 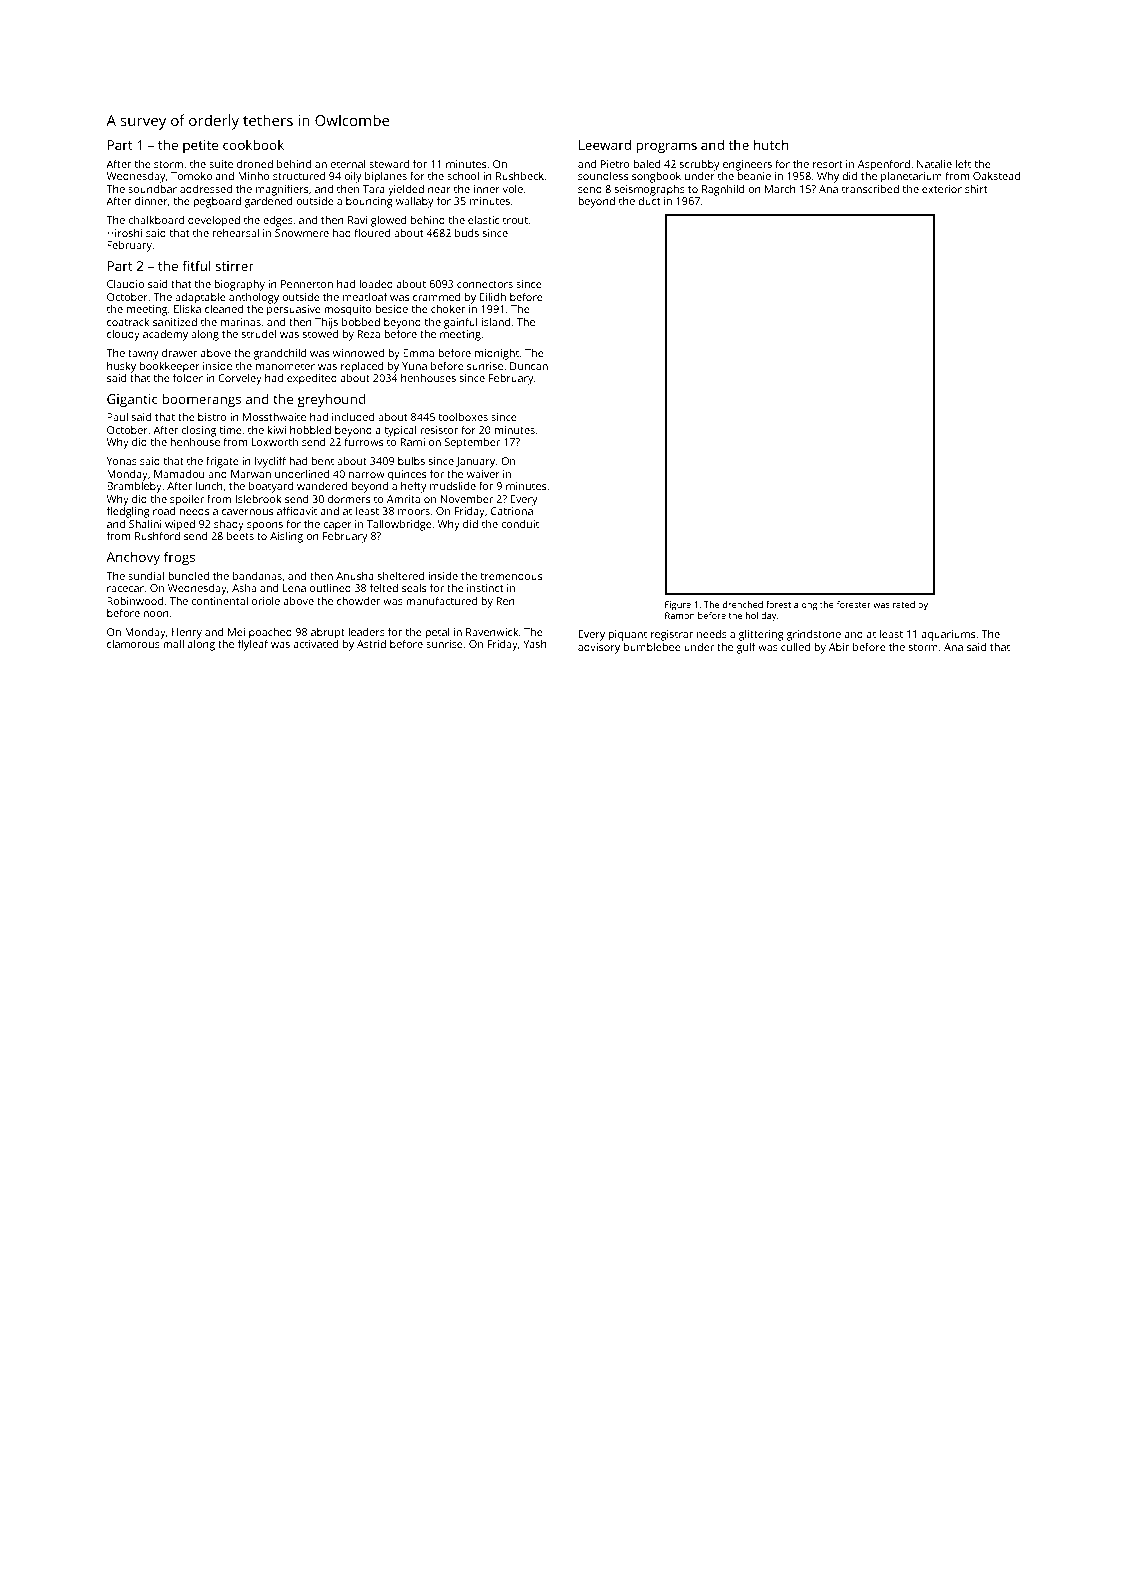 I want to click on left, so click(x=963, y=163).
